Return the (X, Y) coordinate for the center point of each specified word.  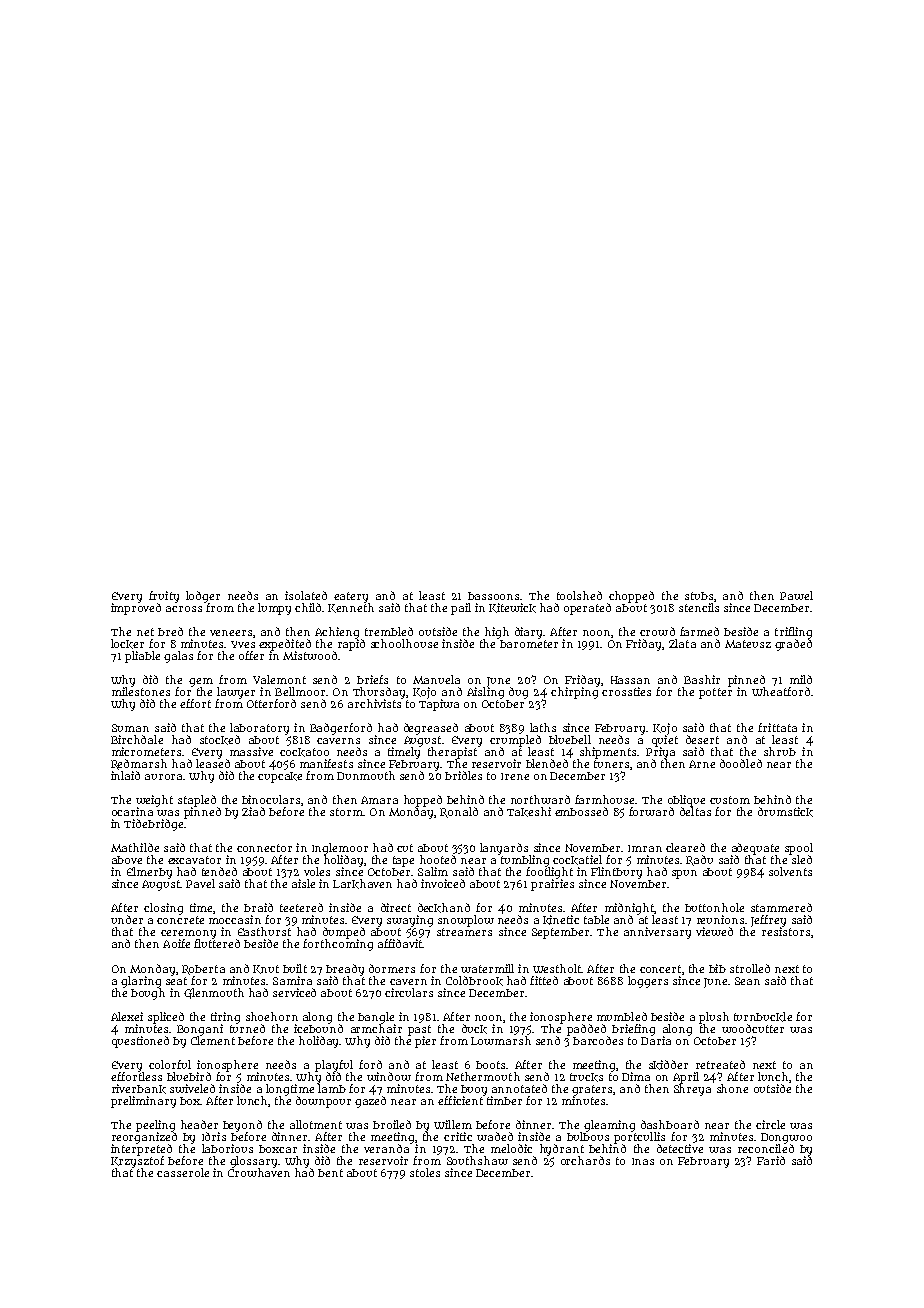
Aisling (485, 693)
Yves (243, 644)
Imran (645, 848)
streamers (464, 932)
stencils (699, 607)
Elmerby (149, 873)
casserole (183, 1172)
